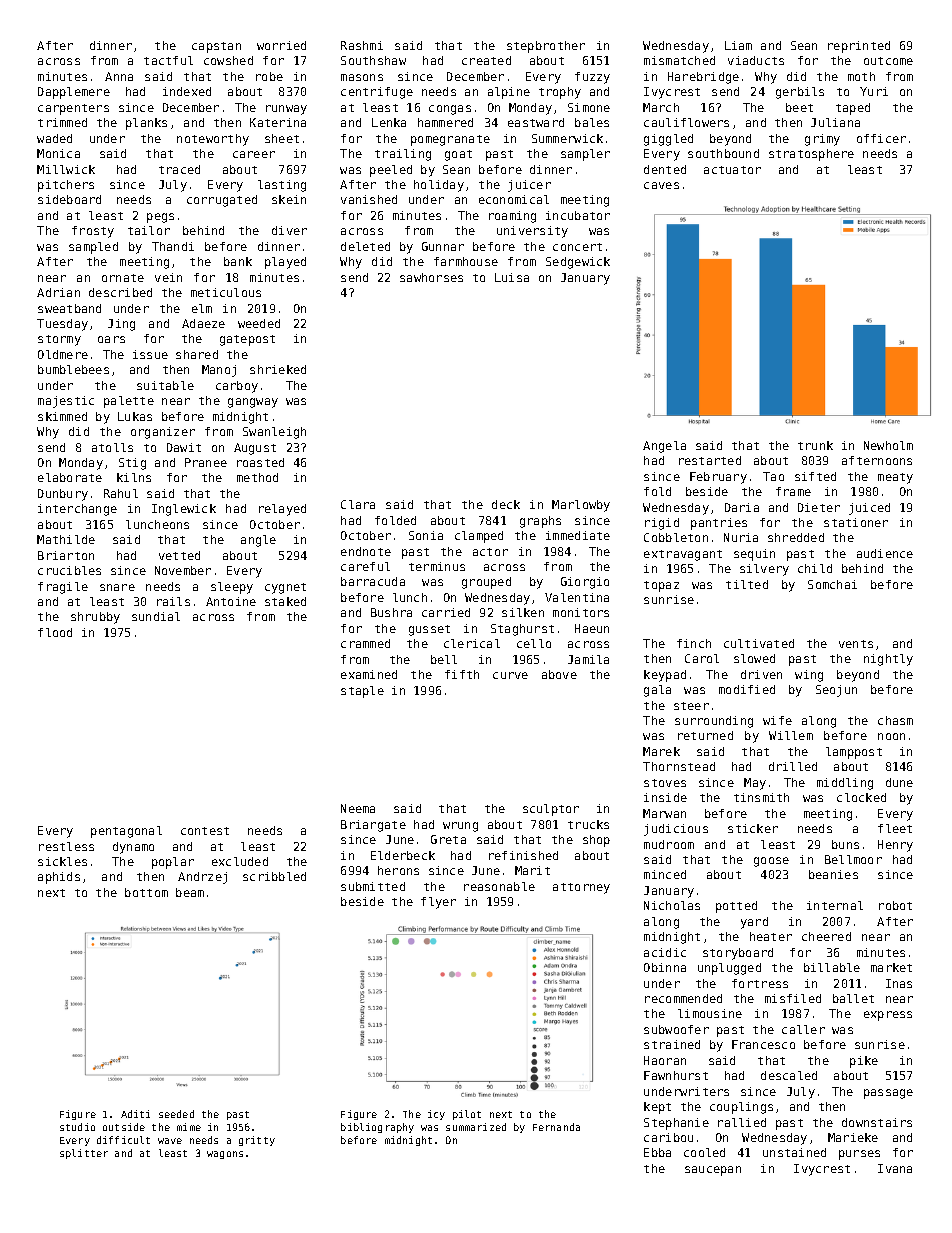 The height and width of the image is (1233, 952). What do you see at coordinates (69, 199) in the image?
I see `sideboard` at bounding box center [69, 199].
